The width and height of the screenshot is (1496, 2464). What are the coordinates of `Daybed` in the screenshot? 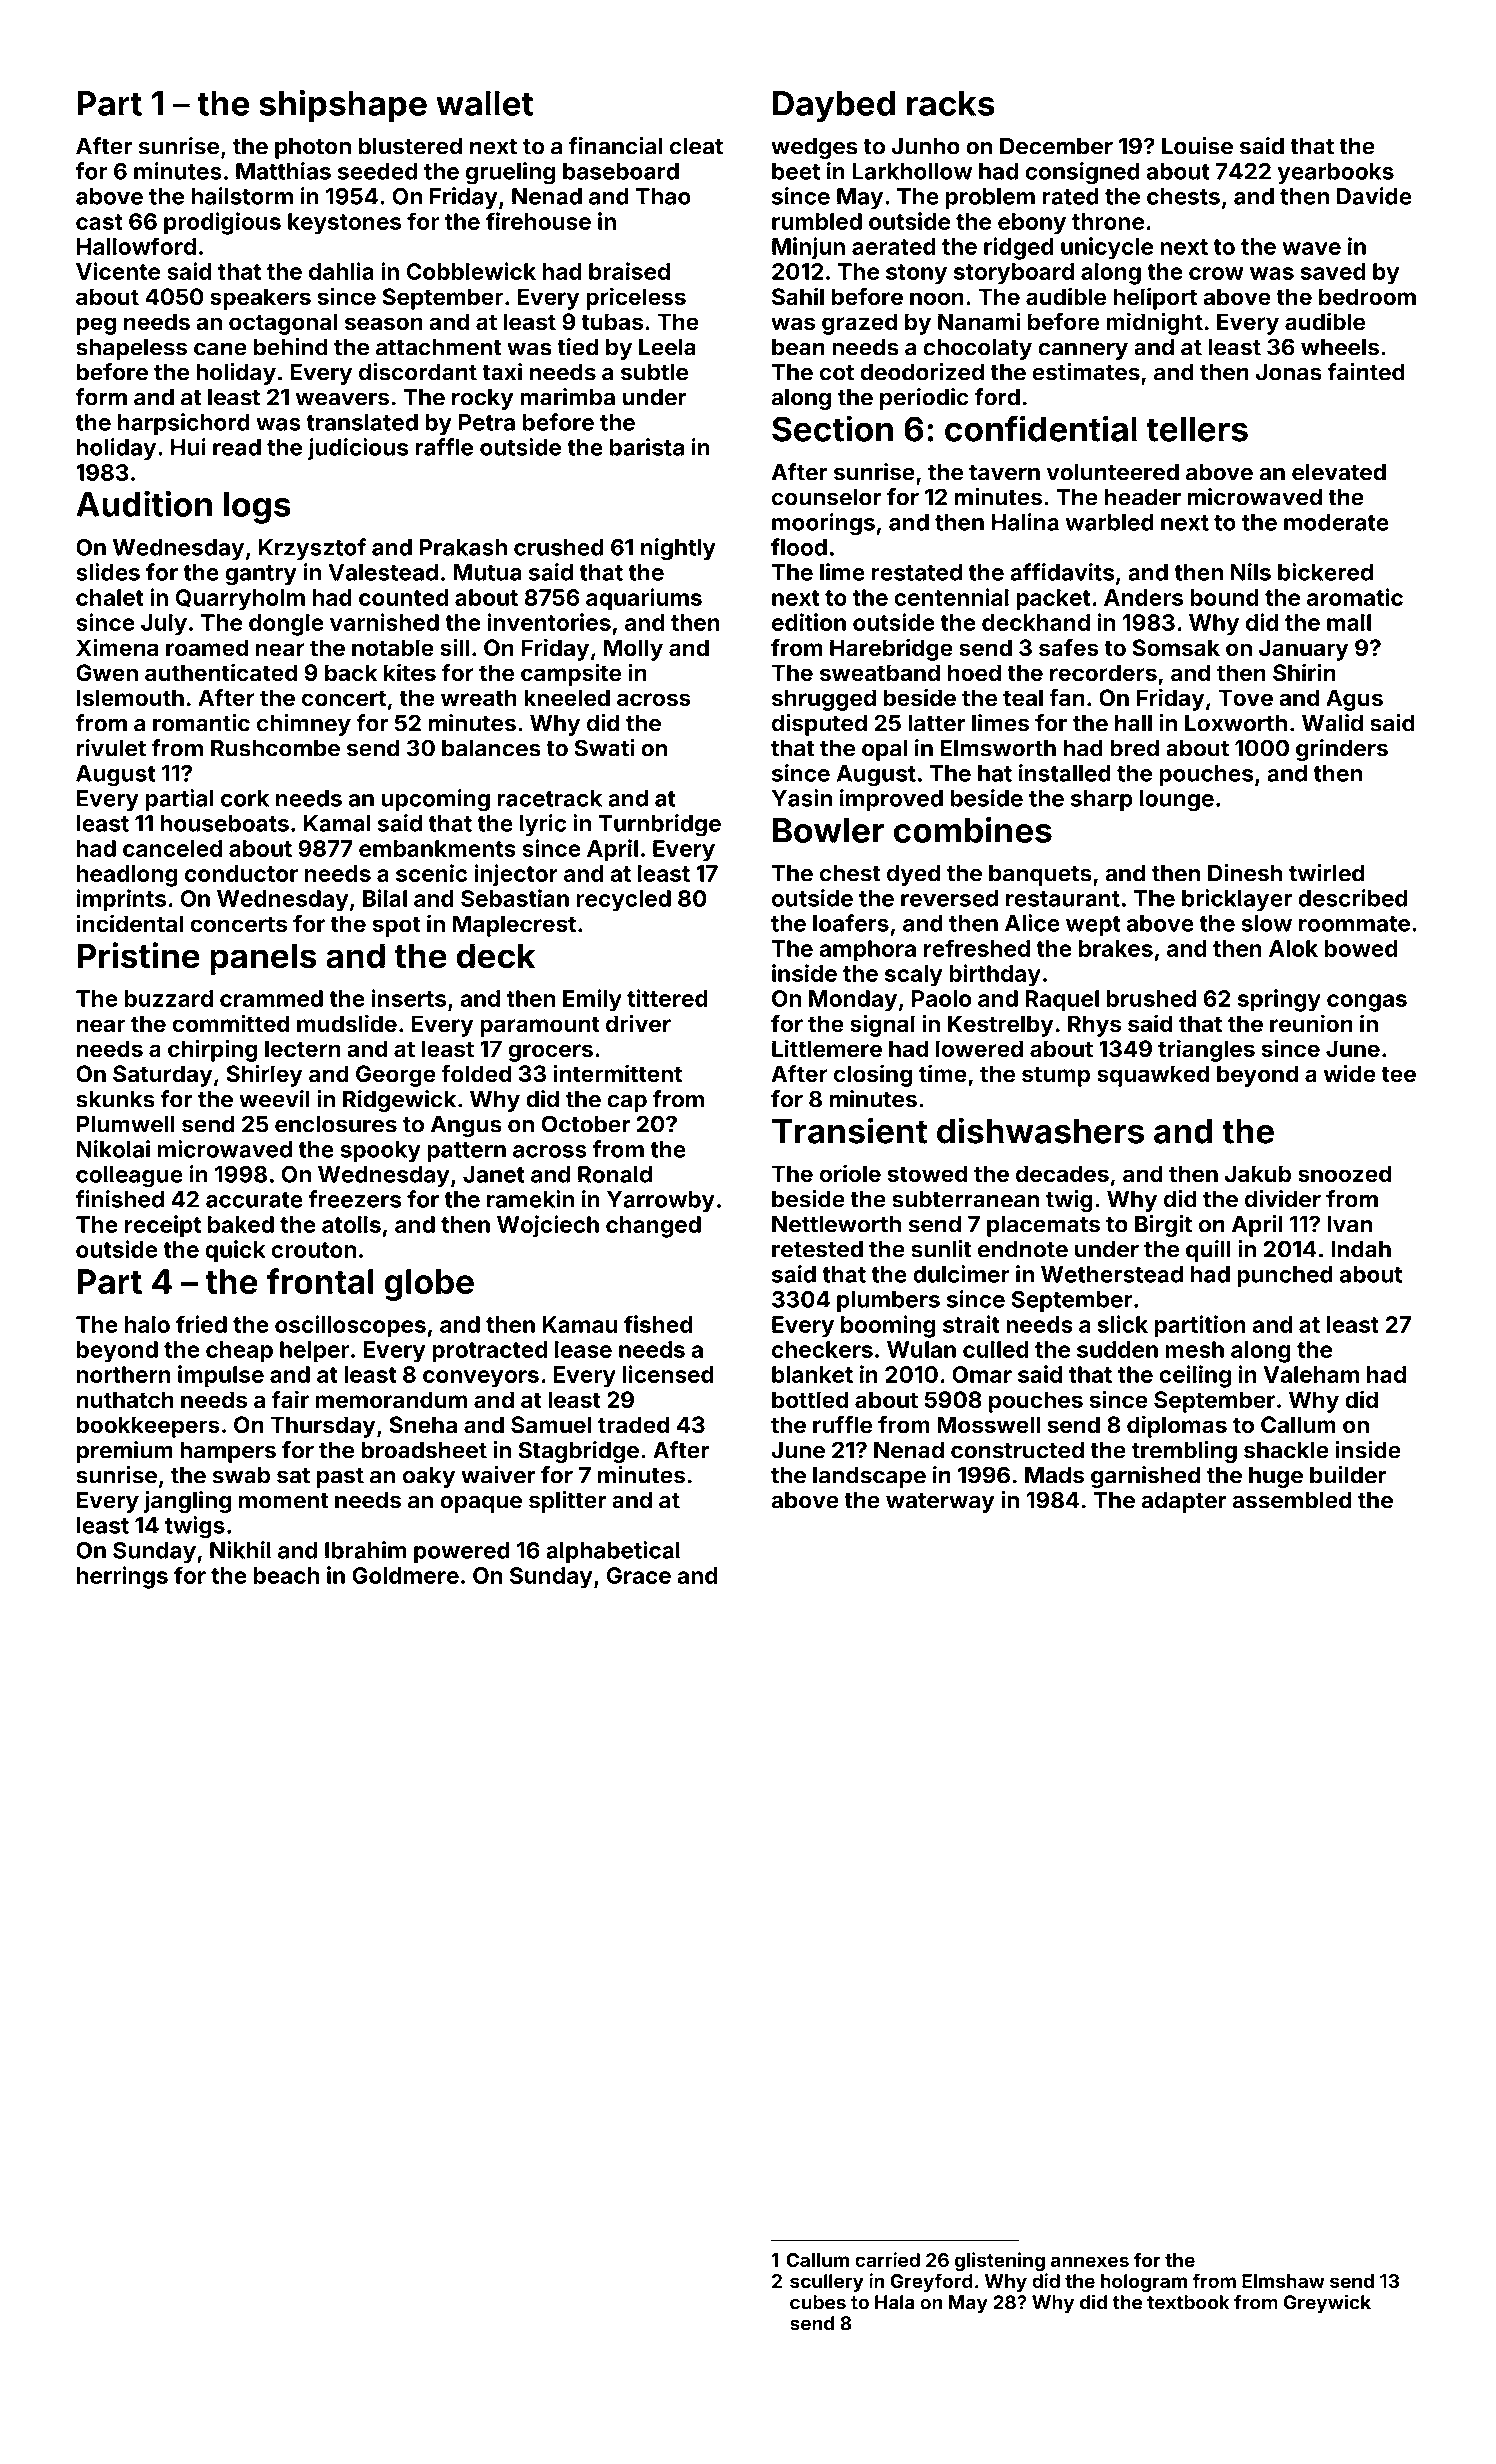 It's located at (834, 107).
